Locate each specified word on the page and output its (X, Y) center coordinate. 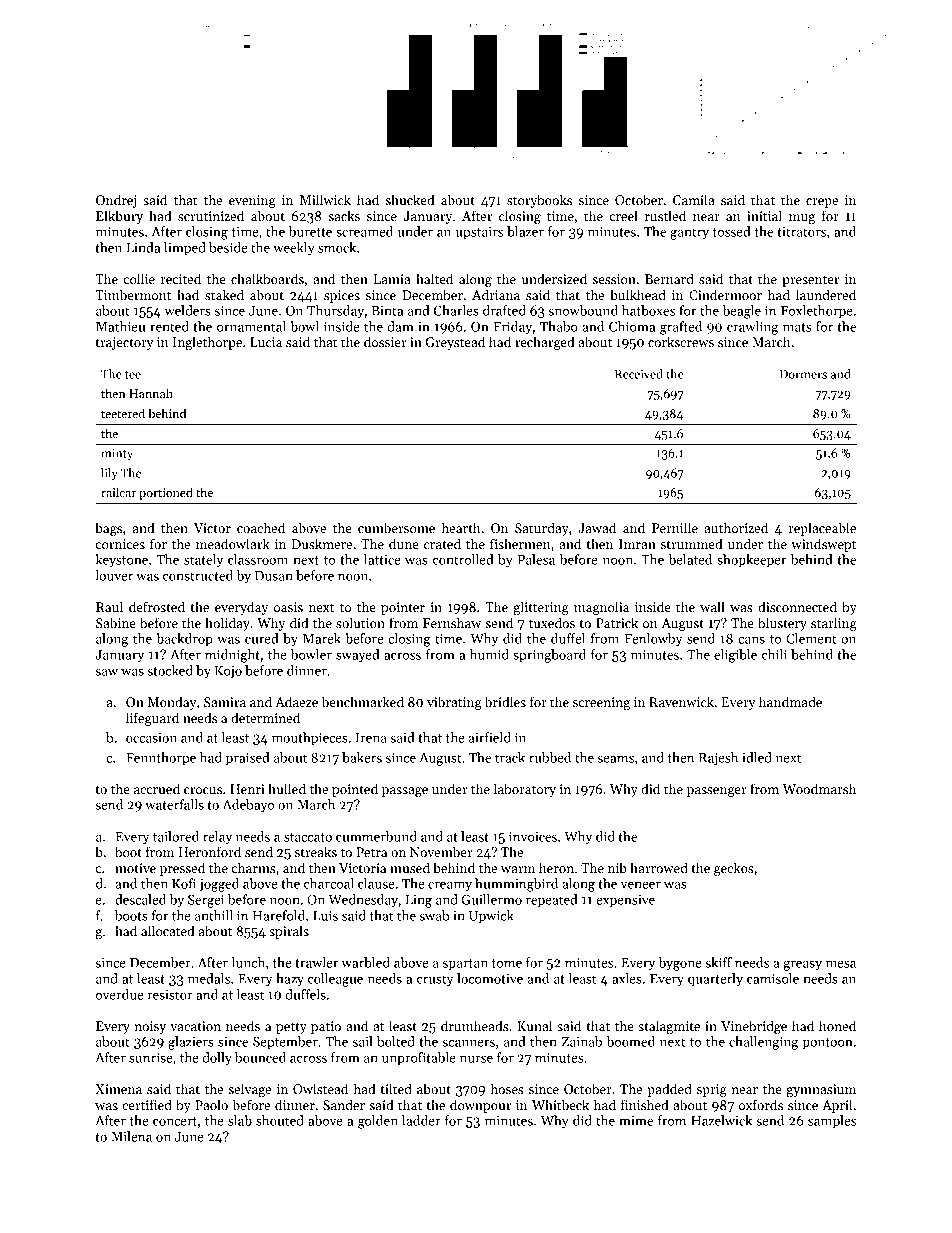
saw (107, 672)
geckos (734, 869)
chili (774, 654)
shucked (410, 199)
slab (240, 1120)
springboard (549, 656)
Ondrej (116, 201)
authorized (736, 527)
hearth (461, 527)
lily (109, 474)
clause (376, 883)
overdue (120, 994)
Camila (694, 199)
